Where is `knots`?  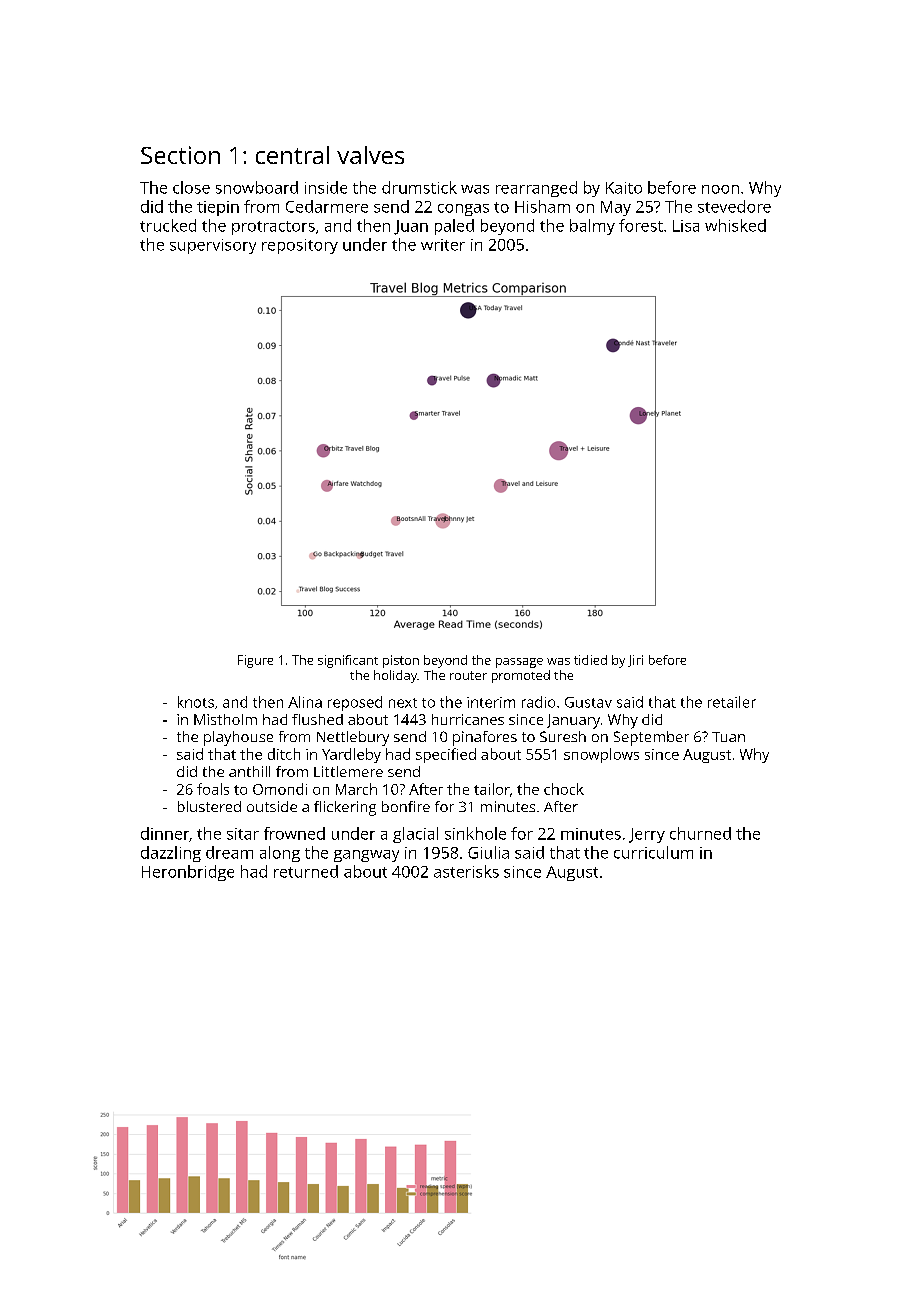 knots is located at coordinates (196, 702).
